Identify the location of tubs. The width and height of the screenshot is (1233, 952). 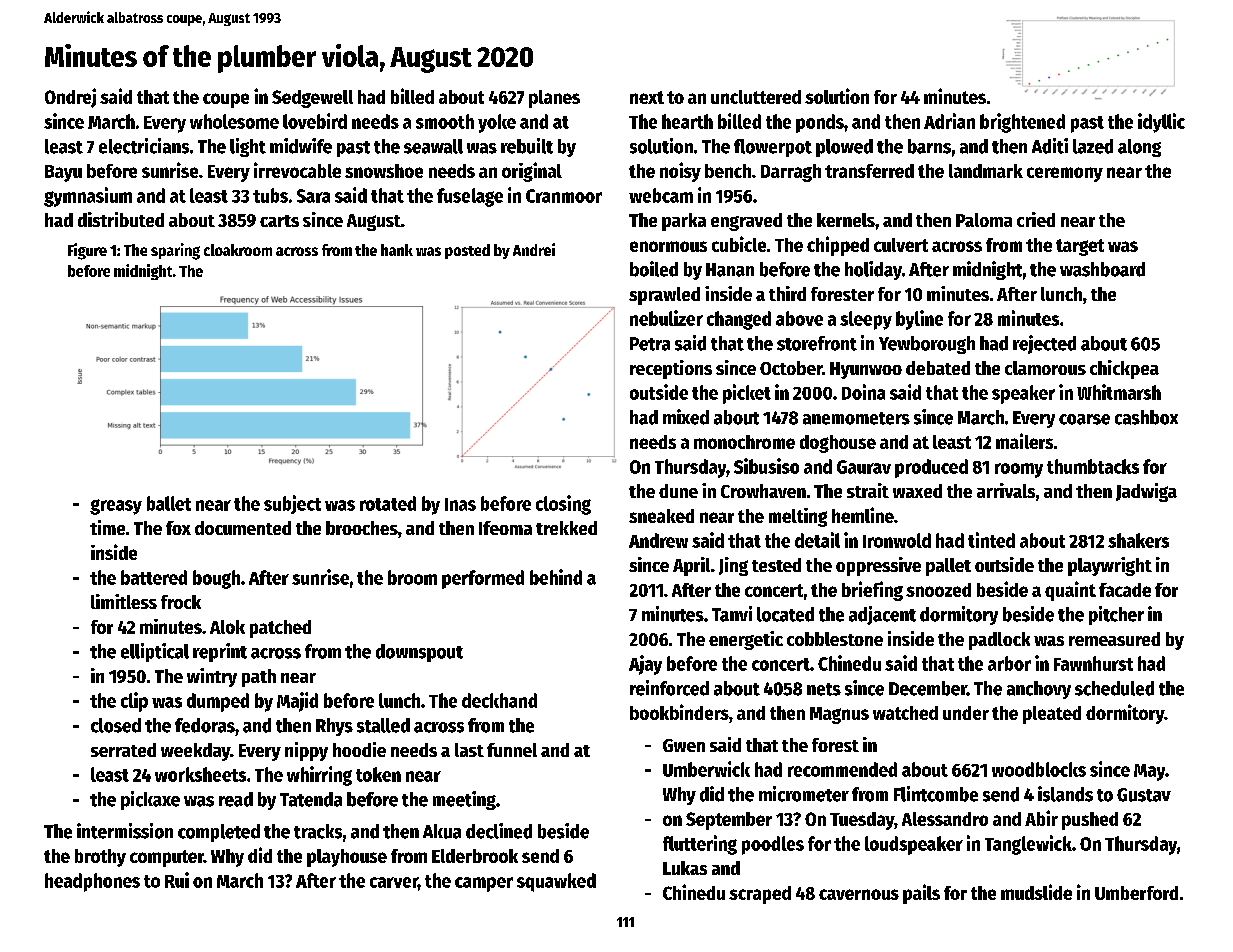
(270, 195).
